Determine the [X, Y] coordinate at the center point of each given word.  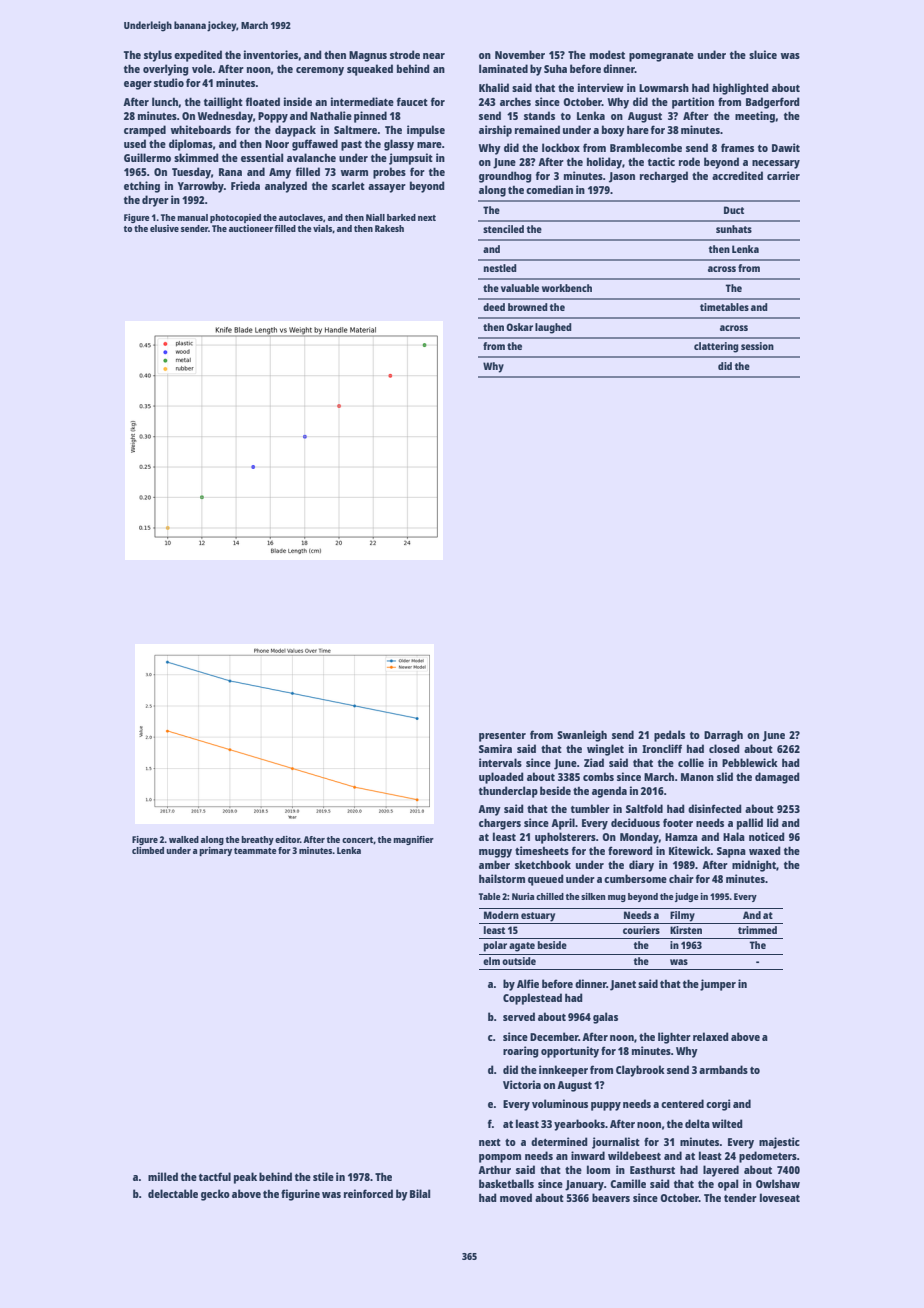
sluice [763, 54]
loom [598, 1169]
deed [494, 307]
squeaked [370, 70]
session [757, 346]
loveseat [780, 1197]
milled [163, 1176]
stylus [158, 56]
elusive [164, 228]
